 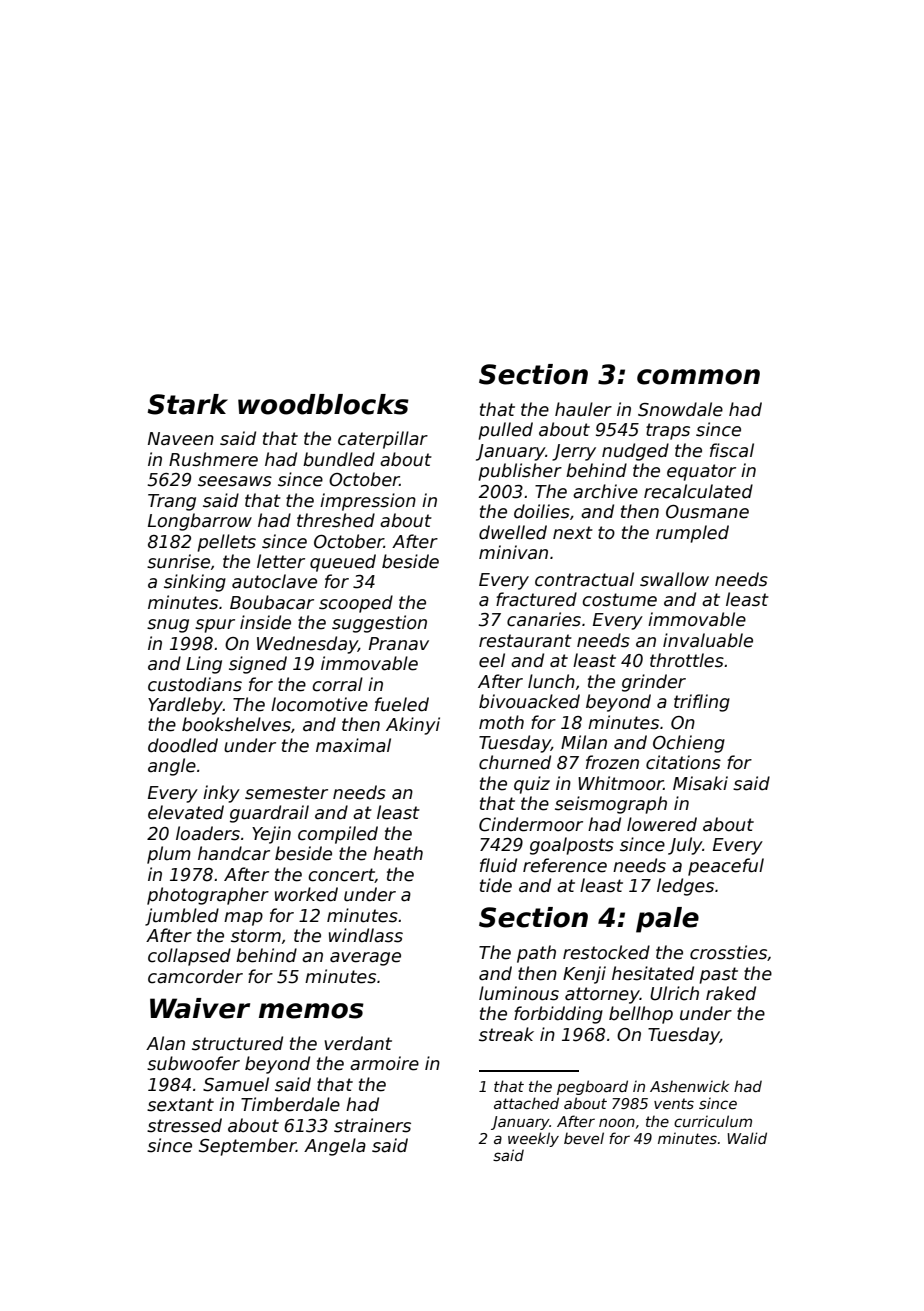 What do you see at coordinates (339, 459) in the screenshot?
I see `bundled` at bounding box center [339, 459].
